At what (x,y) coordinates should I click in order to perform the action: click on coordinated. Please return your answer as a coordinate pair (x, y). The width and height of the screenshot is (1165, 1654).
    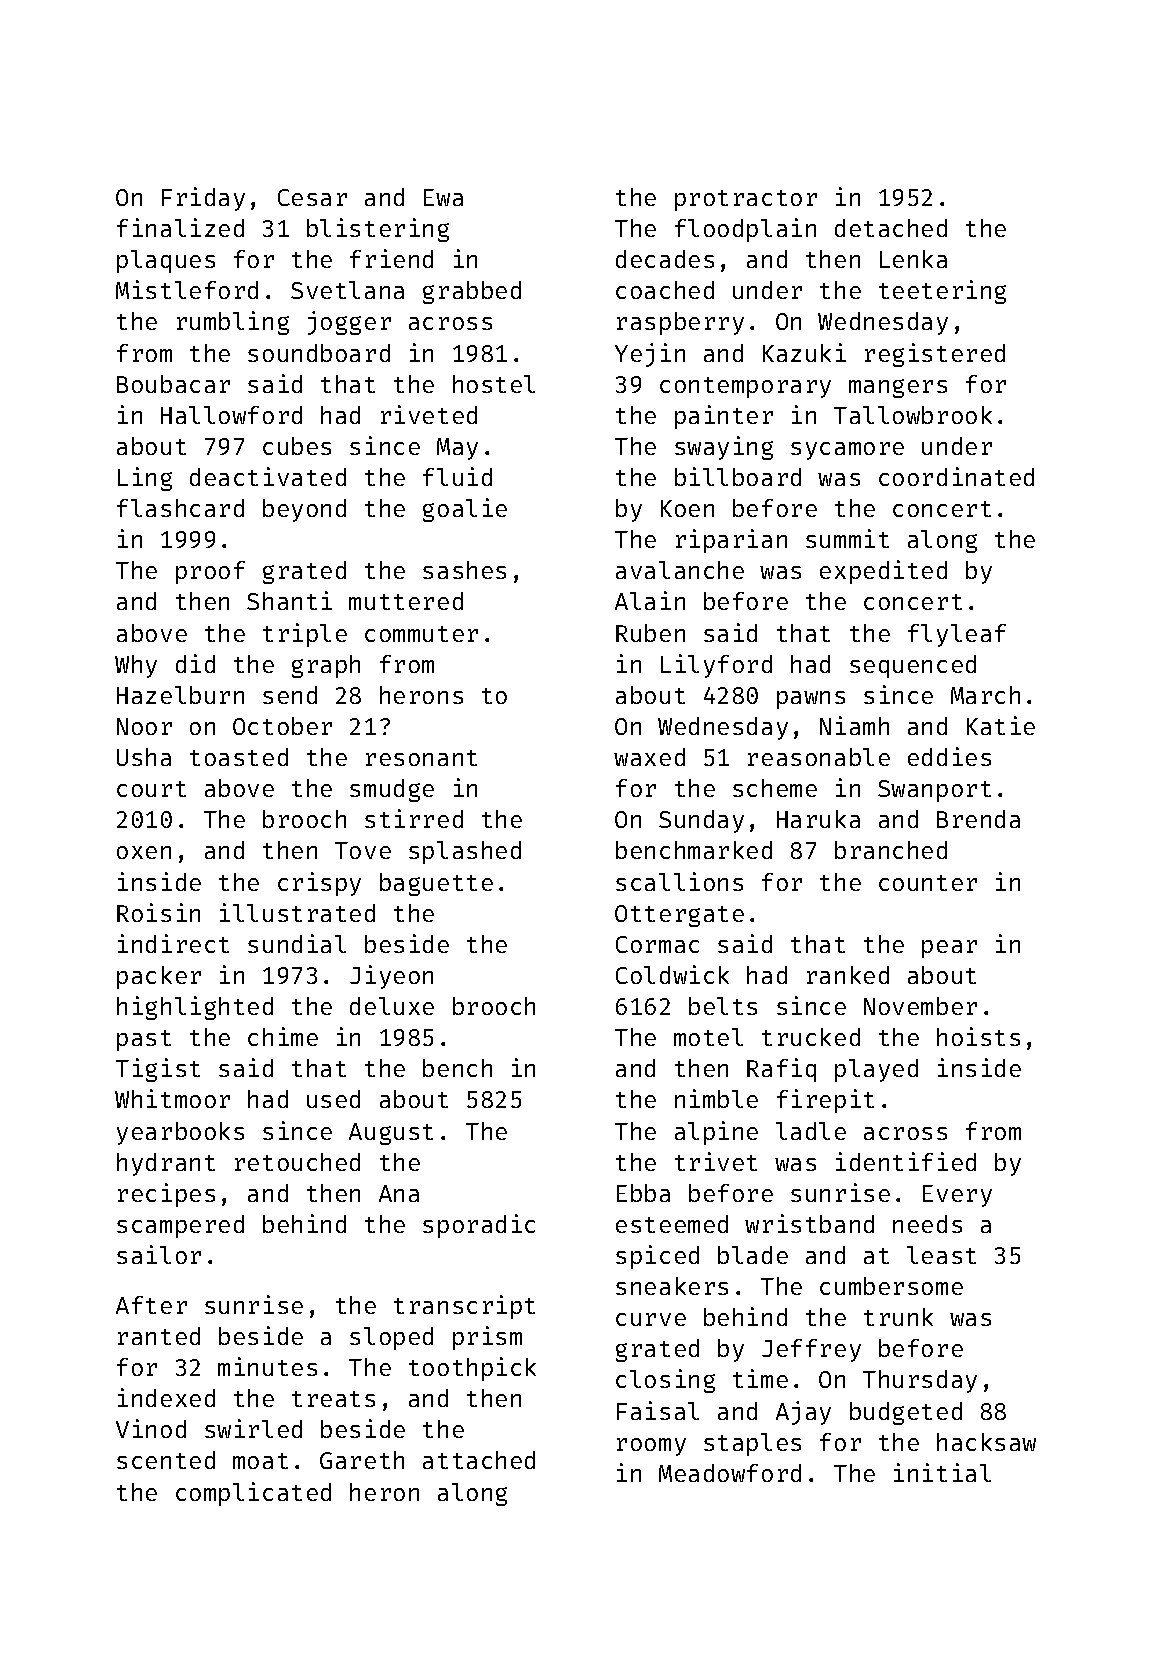
    Looking at the image, I should click on (956, 476).
